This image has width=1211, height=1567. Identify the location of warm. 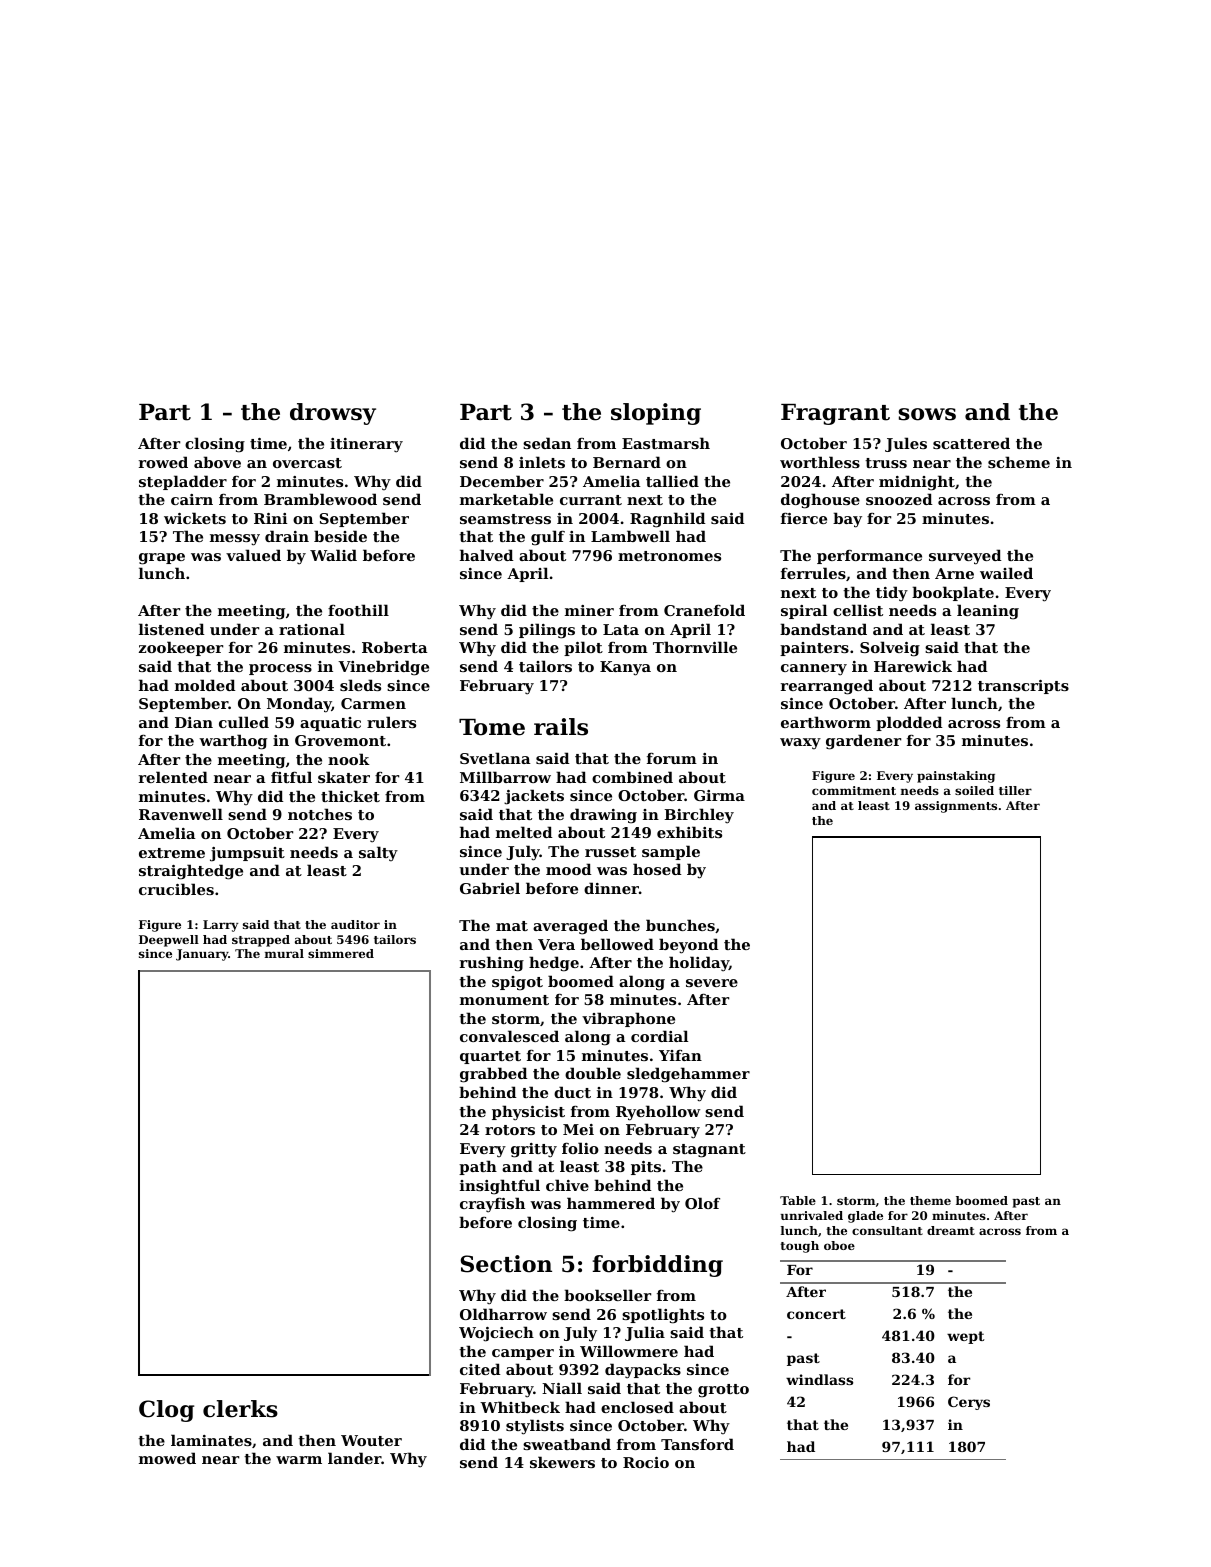
(299, 1460).
